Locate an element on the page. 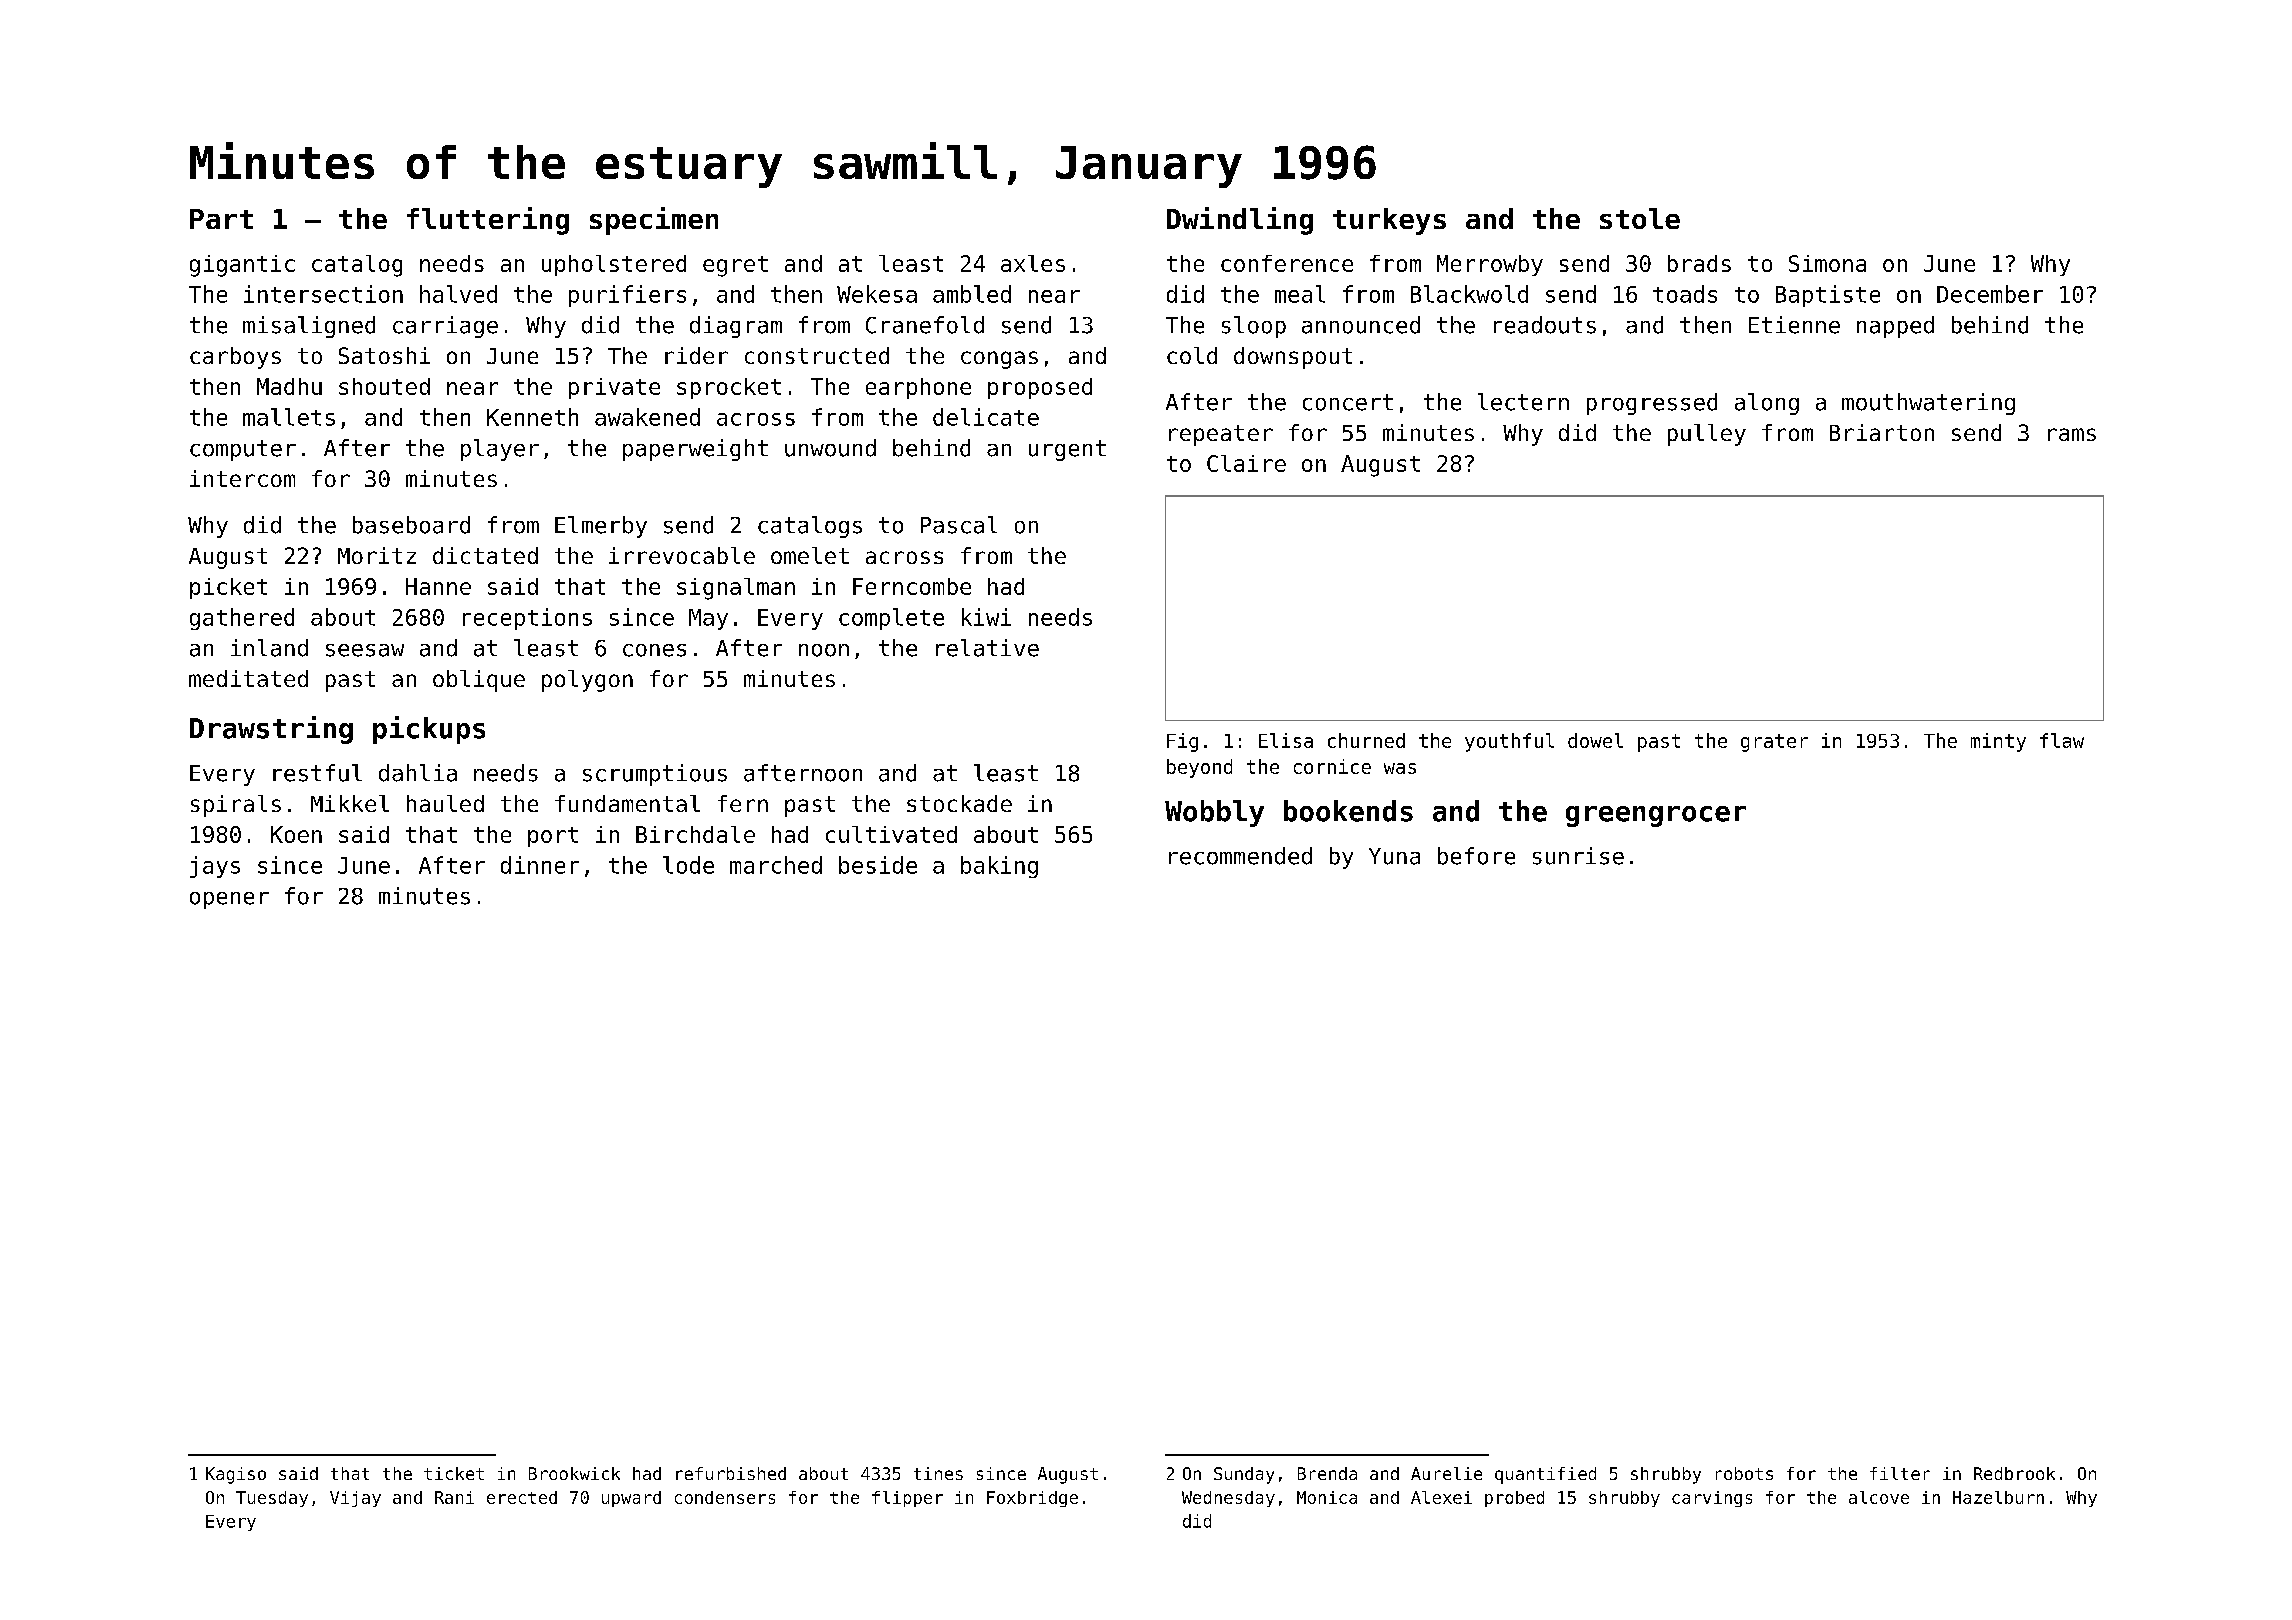 The width and height of the page is (2292, 1620). egret is located at coordinates (735, 266).
